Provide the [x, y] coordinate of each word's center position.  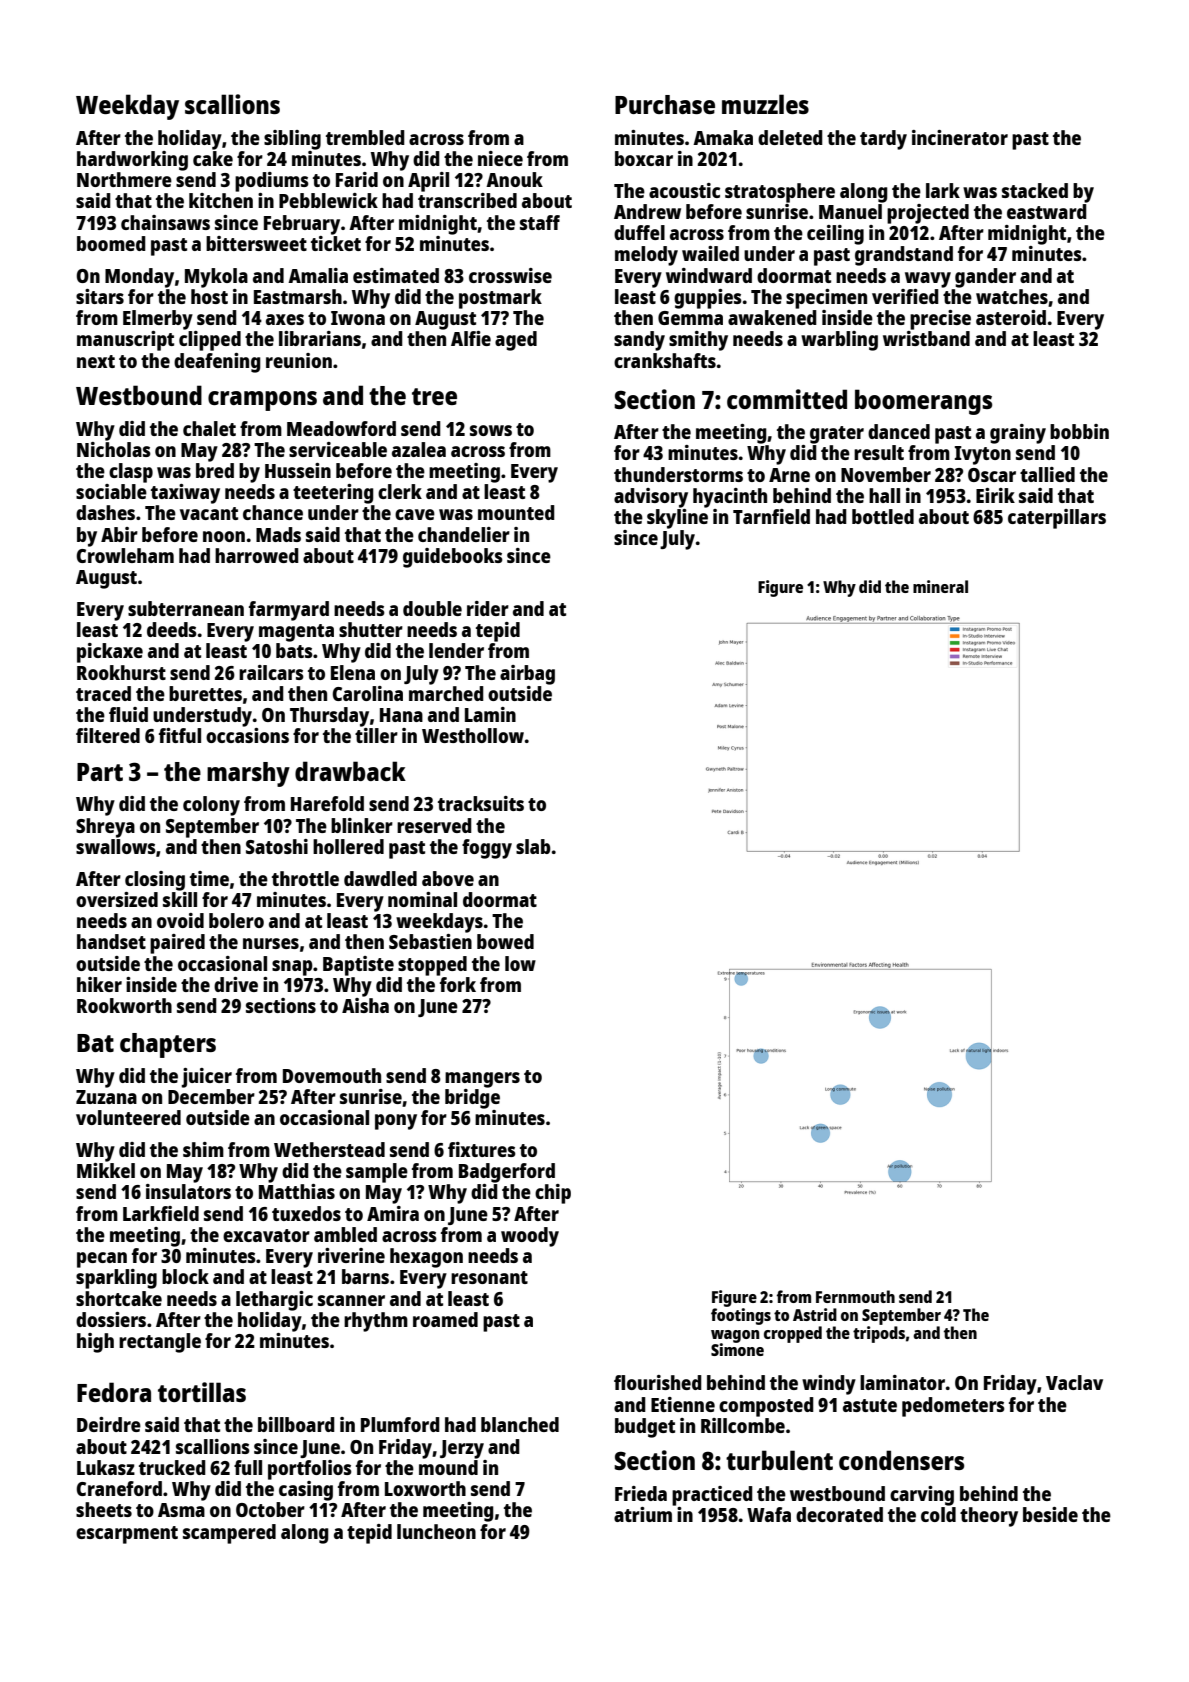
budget [645, 1428]
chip [553, 1194]
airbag [527, 675]
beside [1050, 1514]
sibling [292, 140]
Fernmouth [855, 1296]
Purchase [665, 104]
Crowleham [125, 555]
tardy [883, 140]
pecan [102, 1260]
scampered [229, 1534]
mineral [940, 586]
